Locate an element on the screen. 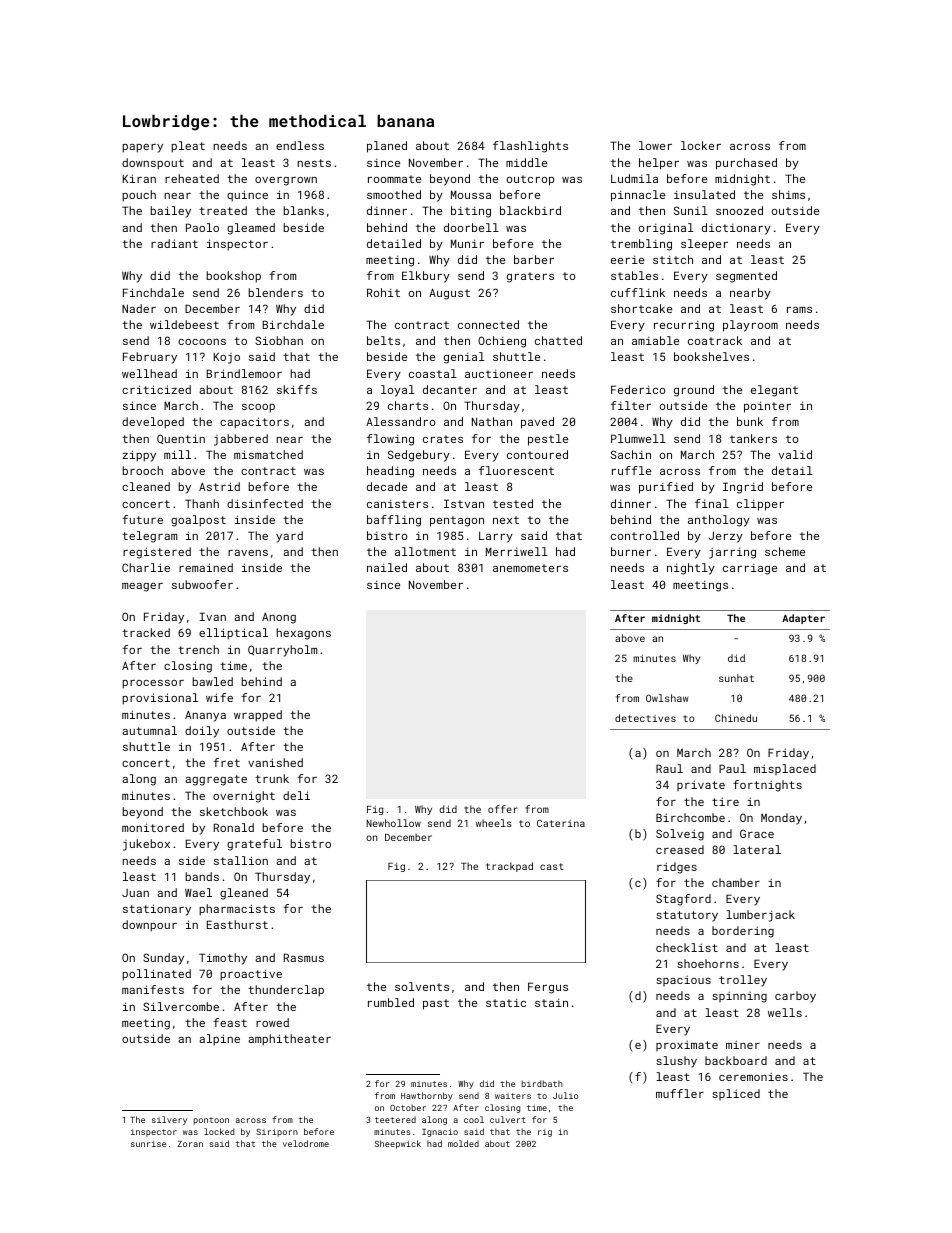  culvert is located at coordinates (508, 1119).
